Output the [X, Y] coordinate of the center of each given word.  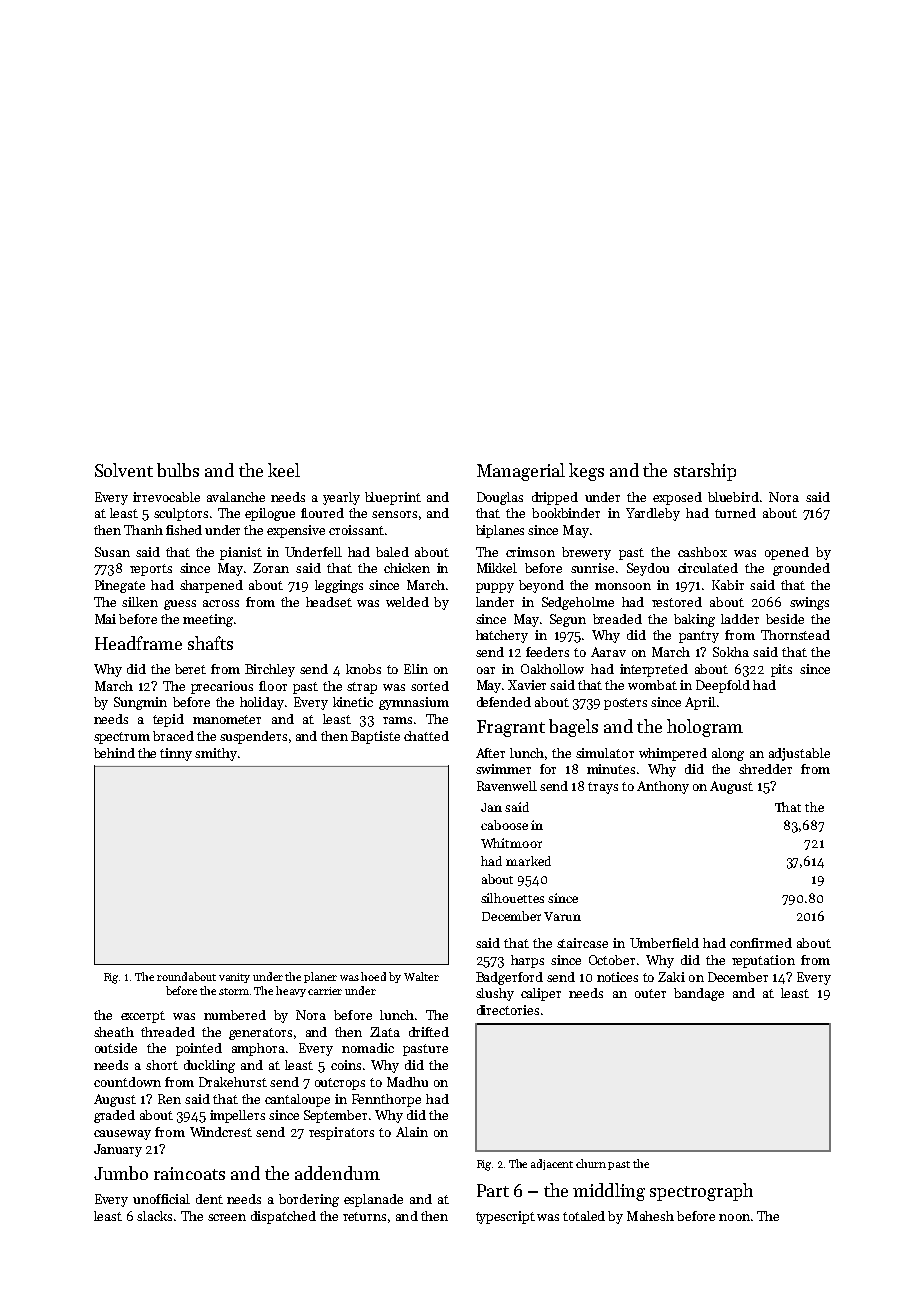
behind [114, 753]
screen [227, 1217]
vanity [234, 978]
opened [787, 553]
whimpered [673, 754]
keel [284, 470]
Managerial [521, 472]
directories [508, 1010]
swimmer [503, 769]
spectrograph [701, 1192]
